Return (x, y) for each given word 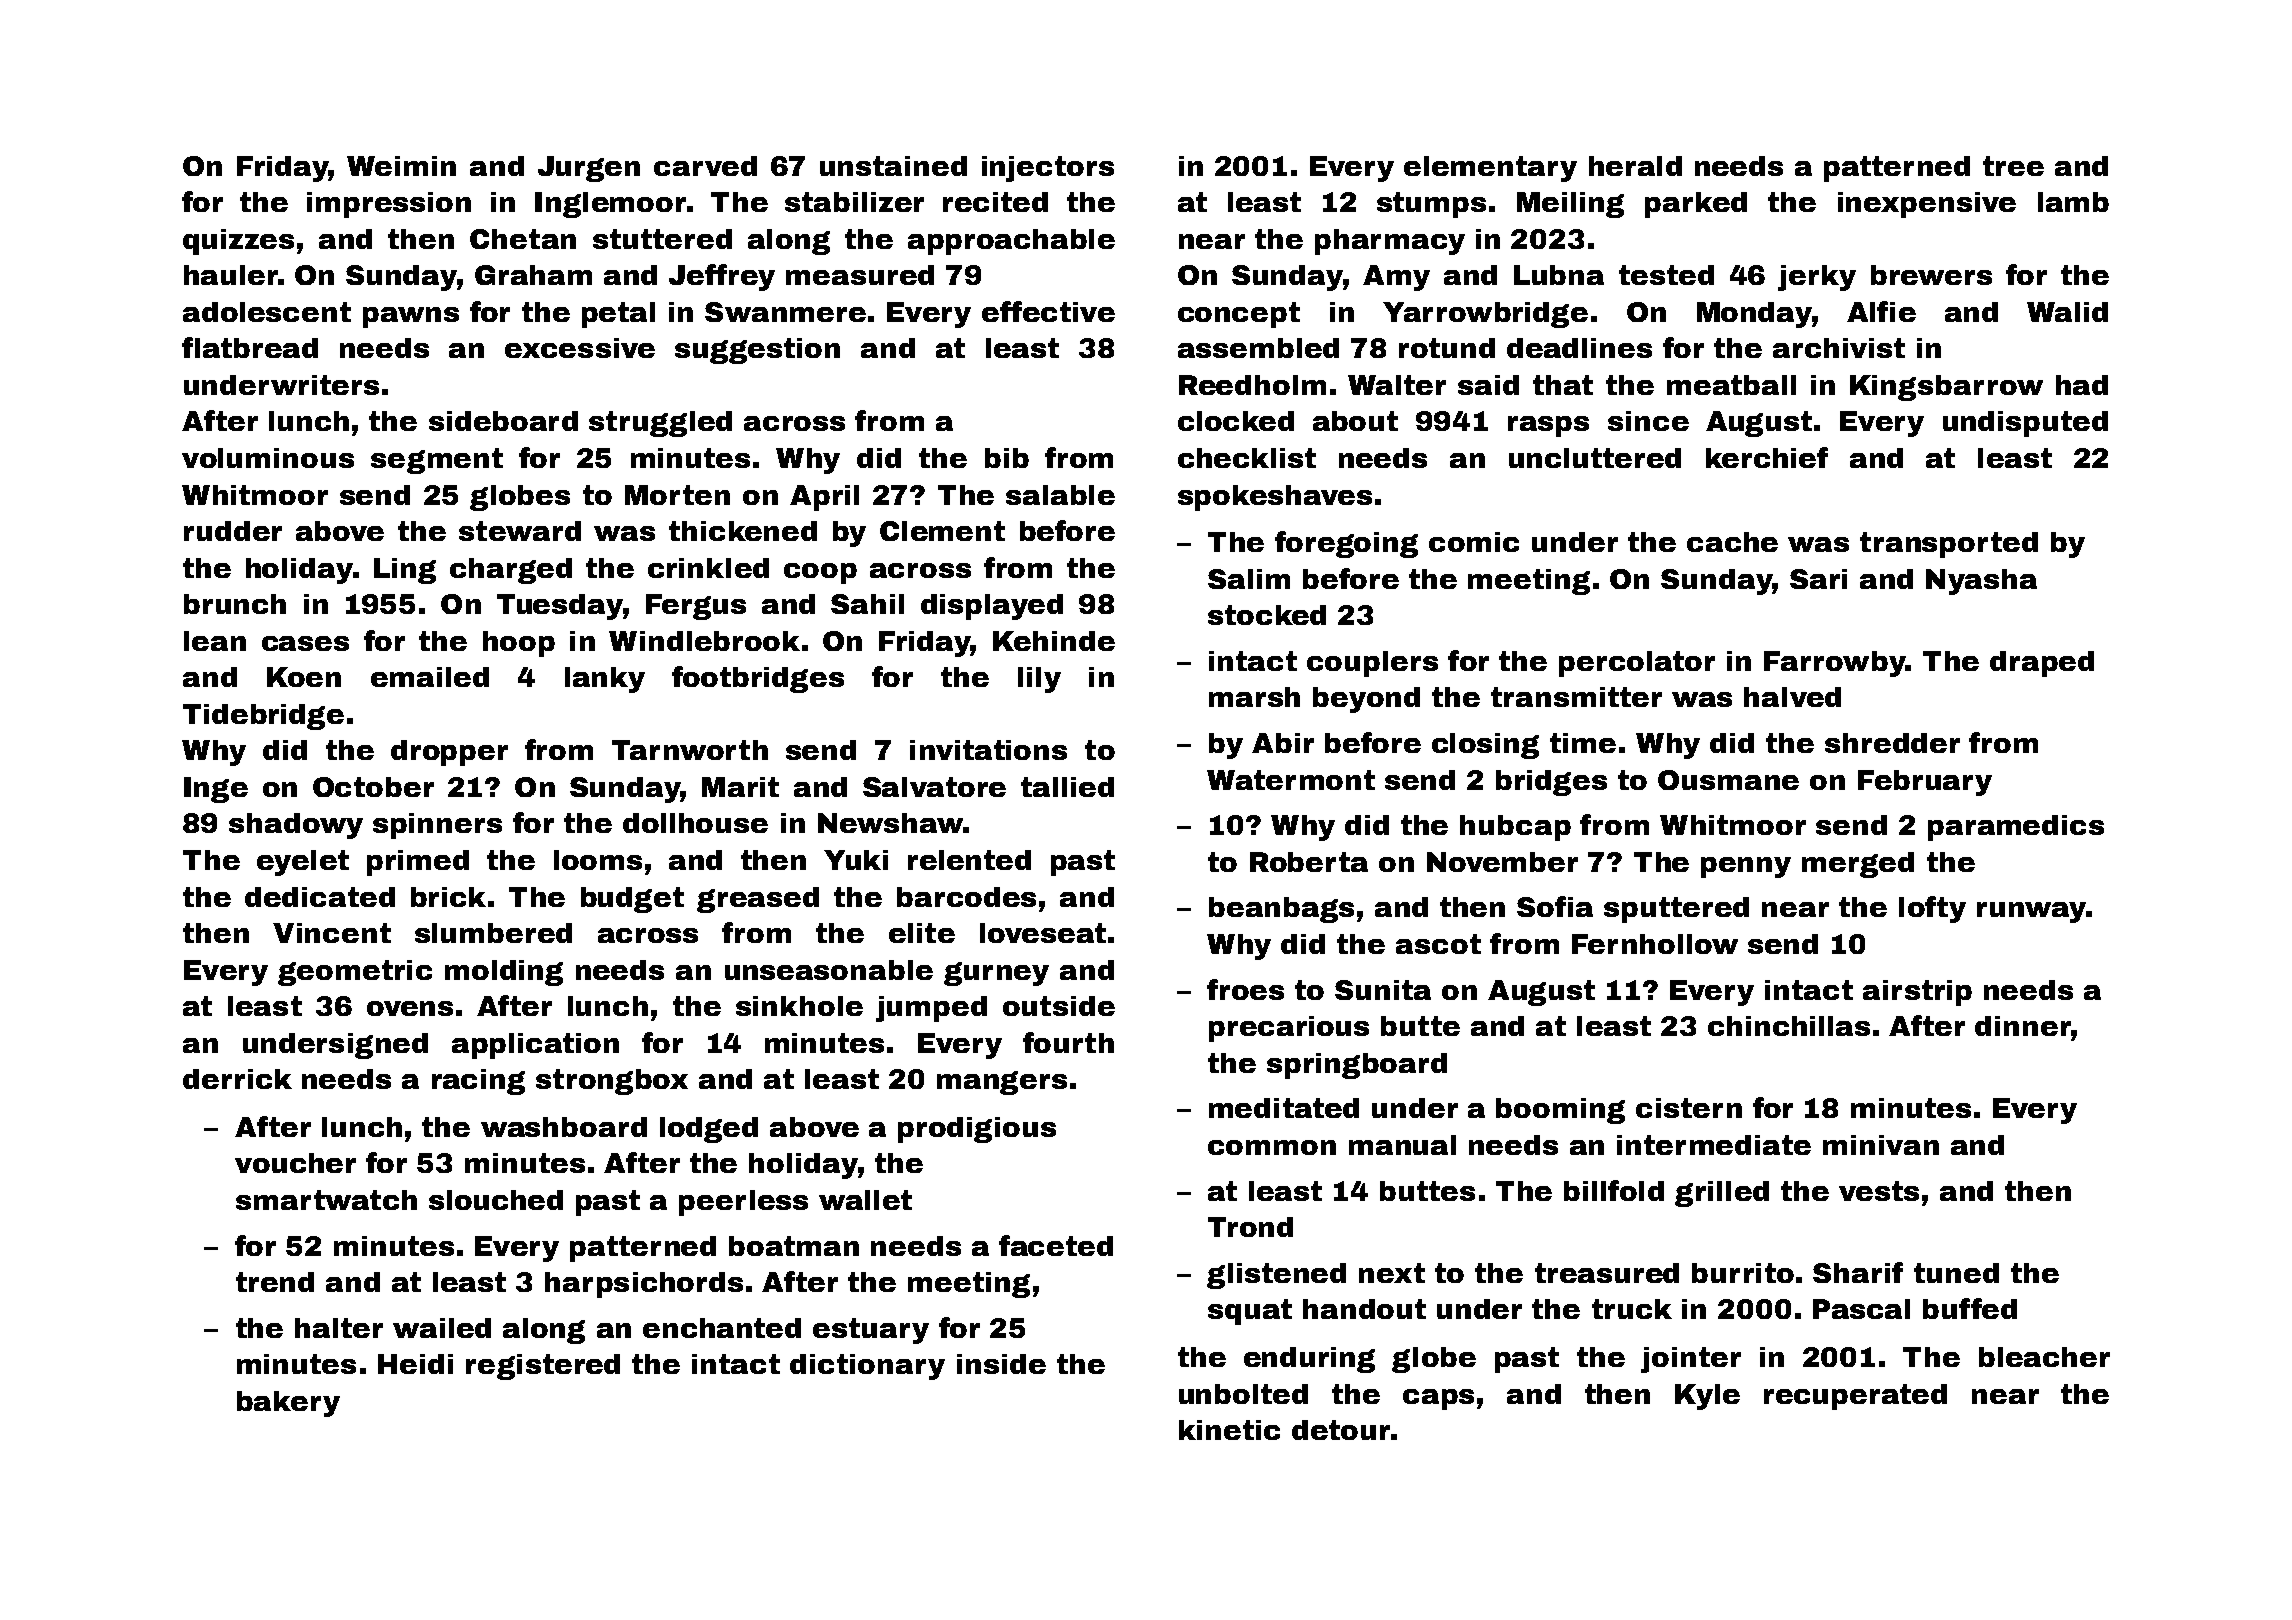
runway (2031, 912)
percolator (1637, 664)
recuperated (1855, 1397)
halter (339, 1328)
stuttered (662, 239)
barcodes (966, 897)
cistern (1689, 1108)
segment (437, 461)
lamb (2073, 202)
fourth (1068, 1042)
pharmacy (1390, 242)
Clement (942, 531)
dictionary (867, 1367)
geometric (355, 973)
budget (632, 900)
